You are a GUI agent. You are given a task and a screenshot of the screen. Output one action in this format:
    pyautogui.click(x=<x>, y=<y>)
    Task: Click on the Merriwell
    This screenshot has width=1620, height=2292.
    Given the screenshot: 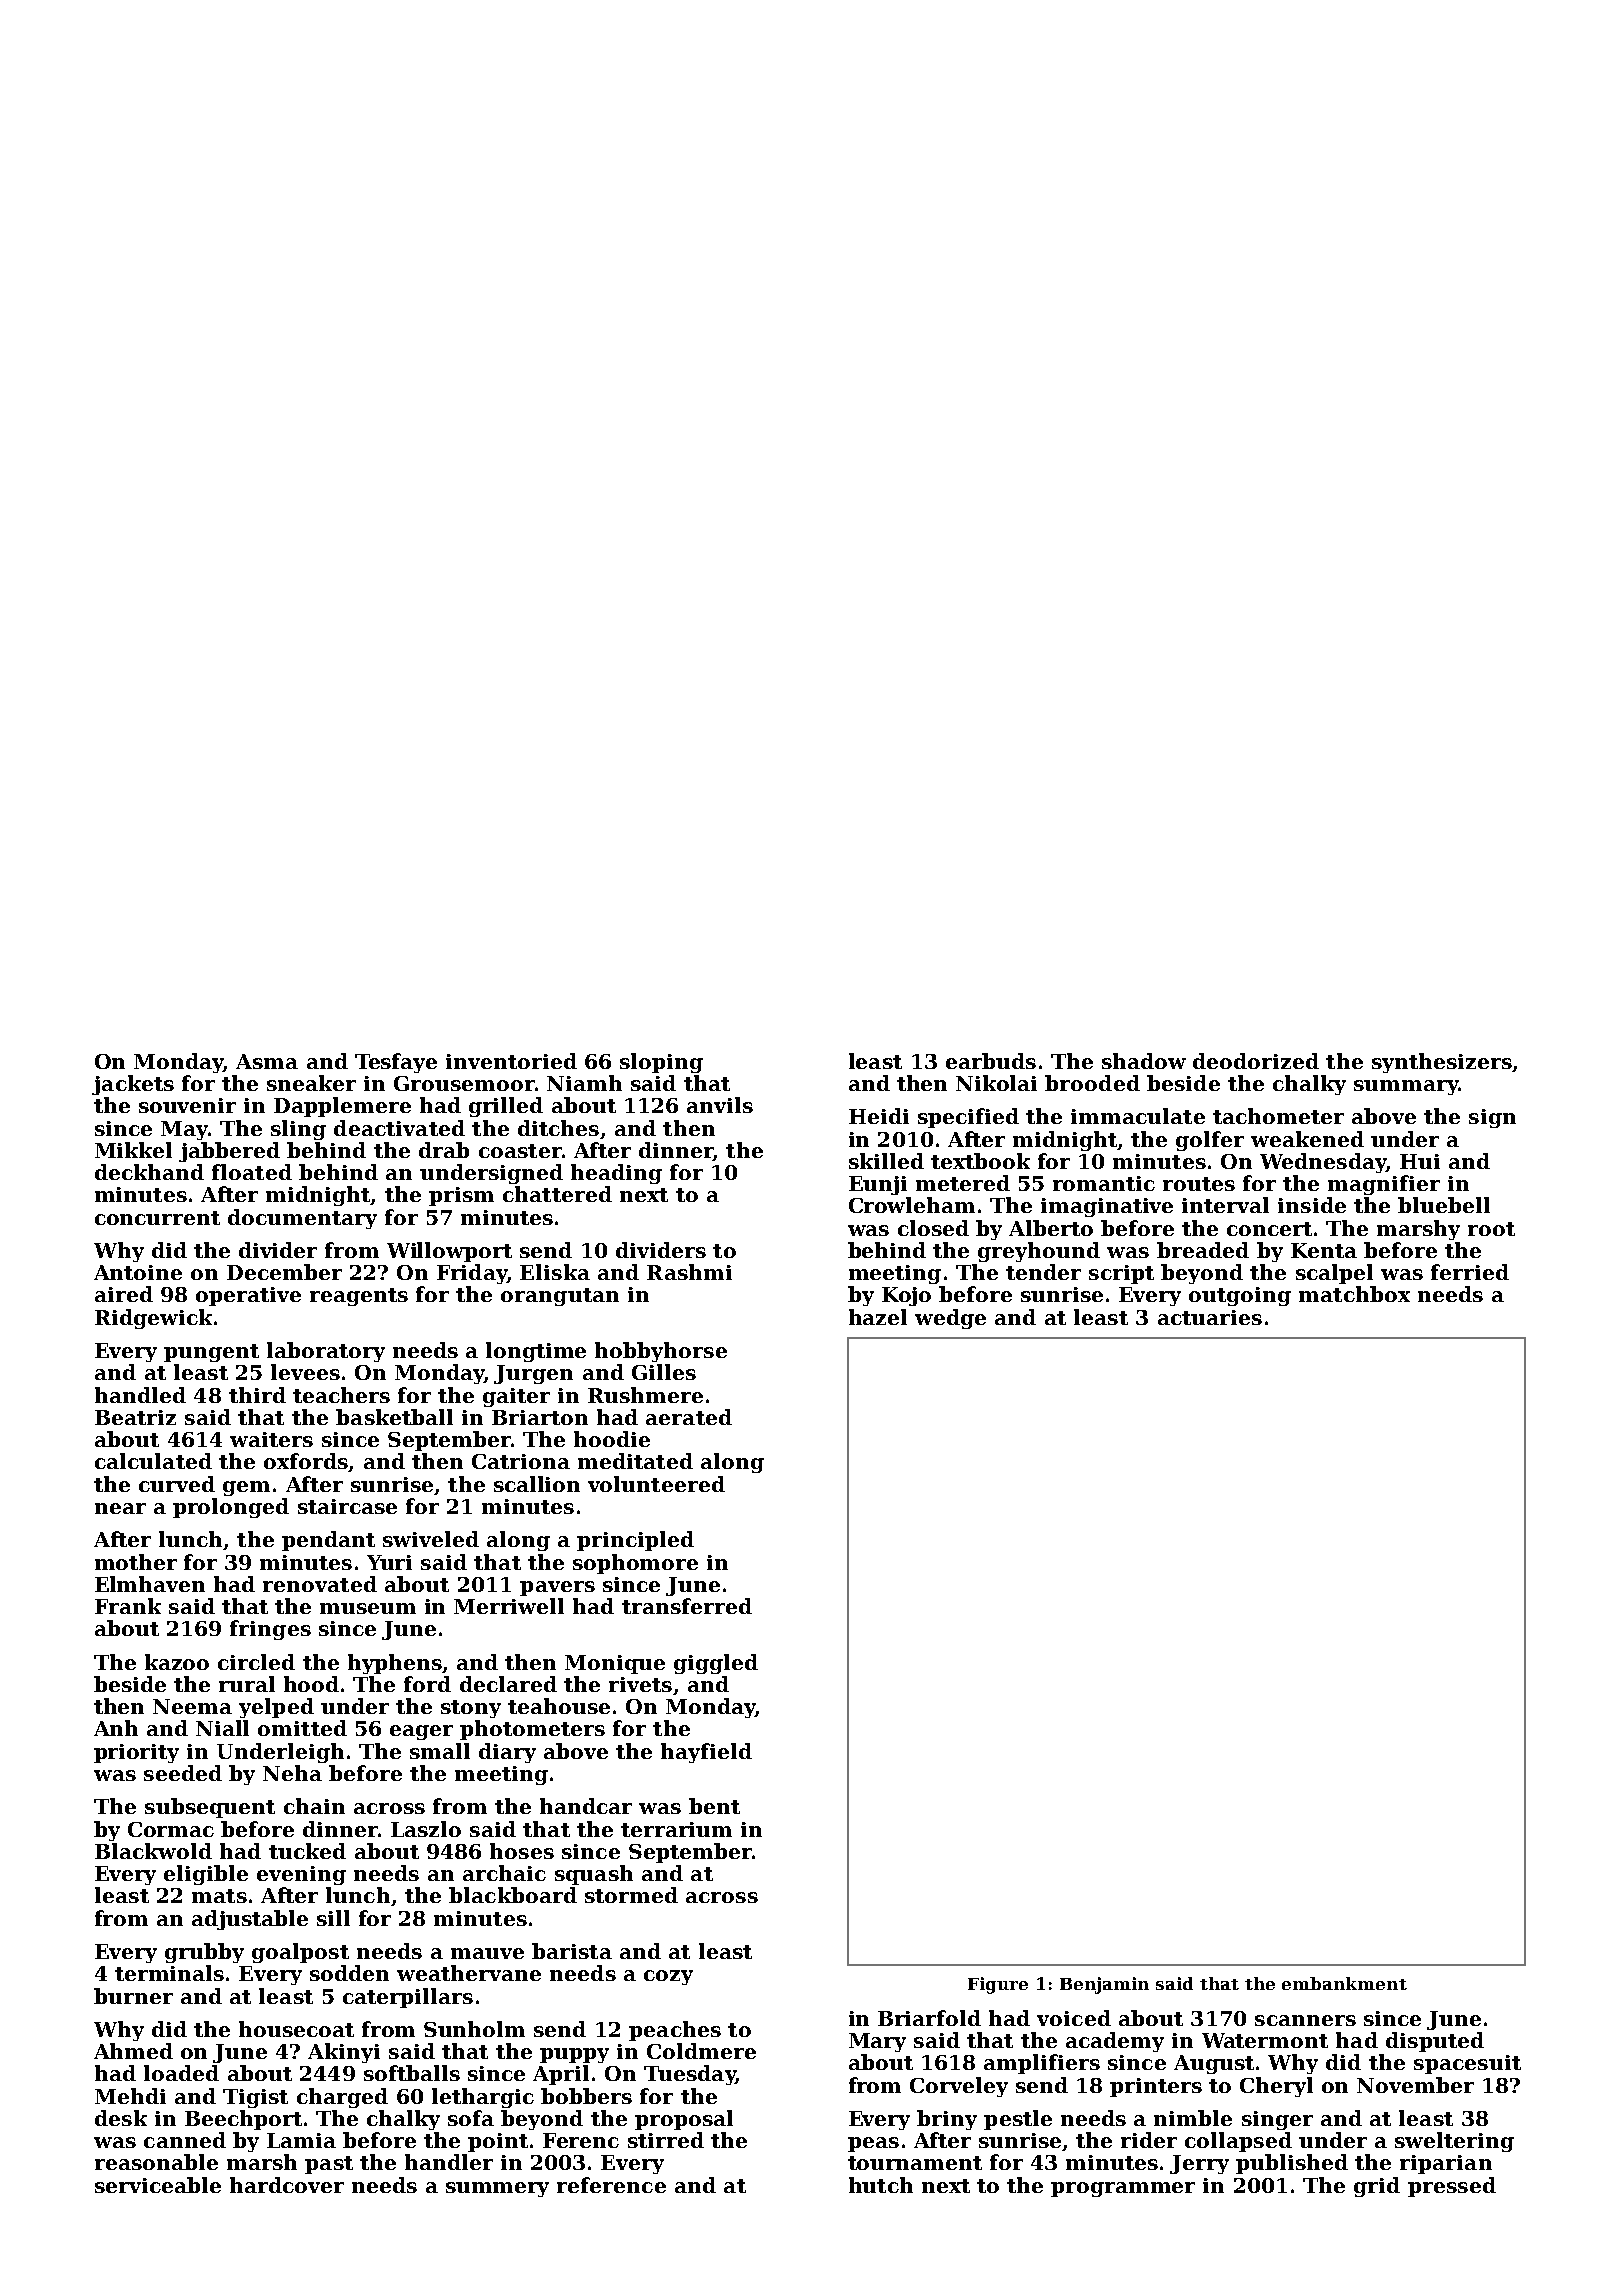 What is the action you would take?
    pyautogui.click(x=509, y=1606)
